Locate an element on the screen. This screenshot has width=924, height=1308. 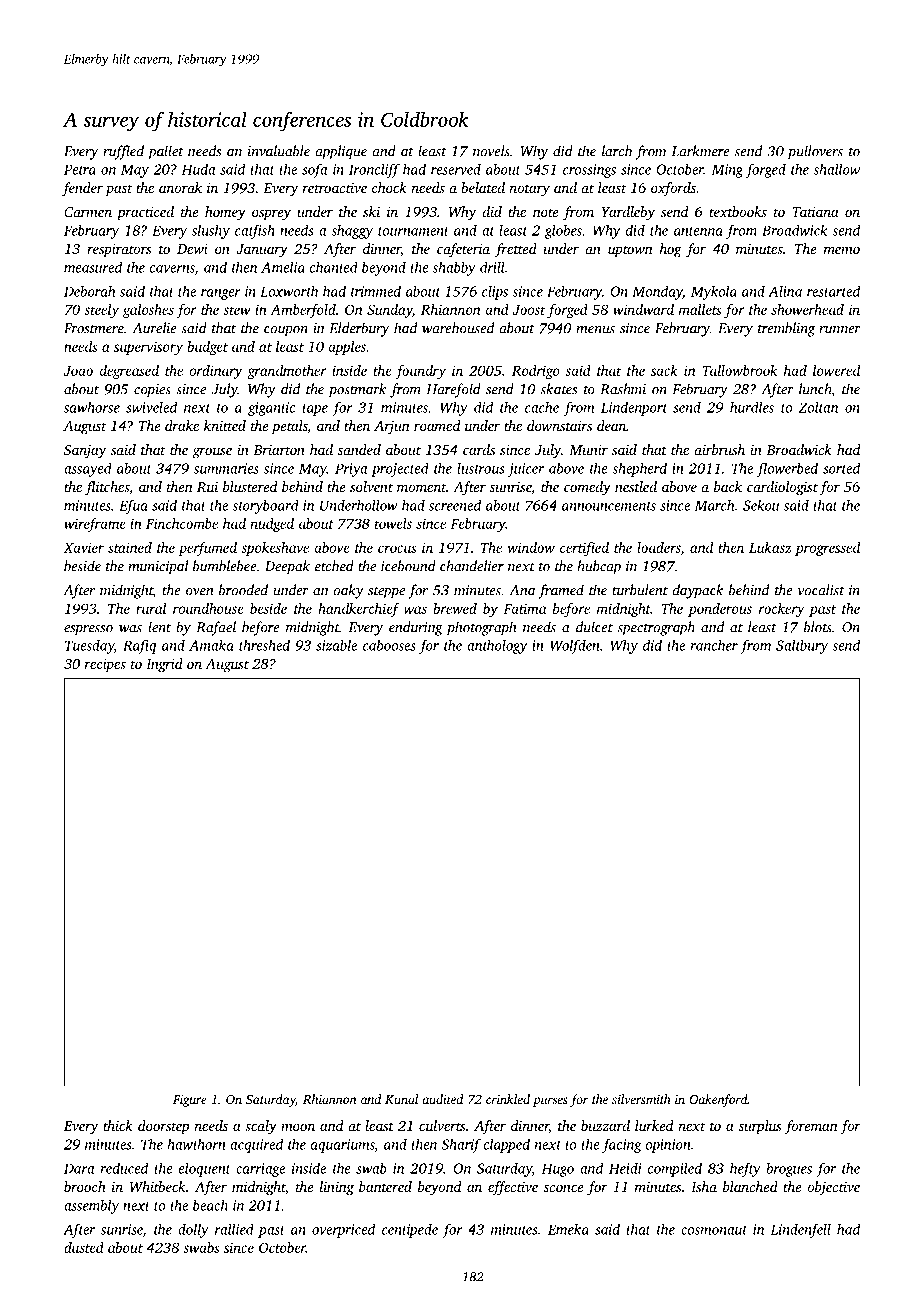
cards is located at coordinates (479, 449).
